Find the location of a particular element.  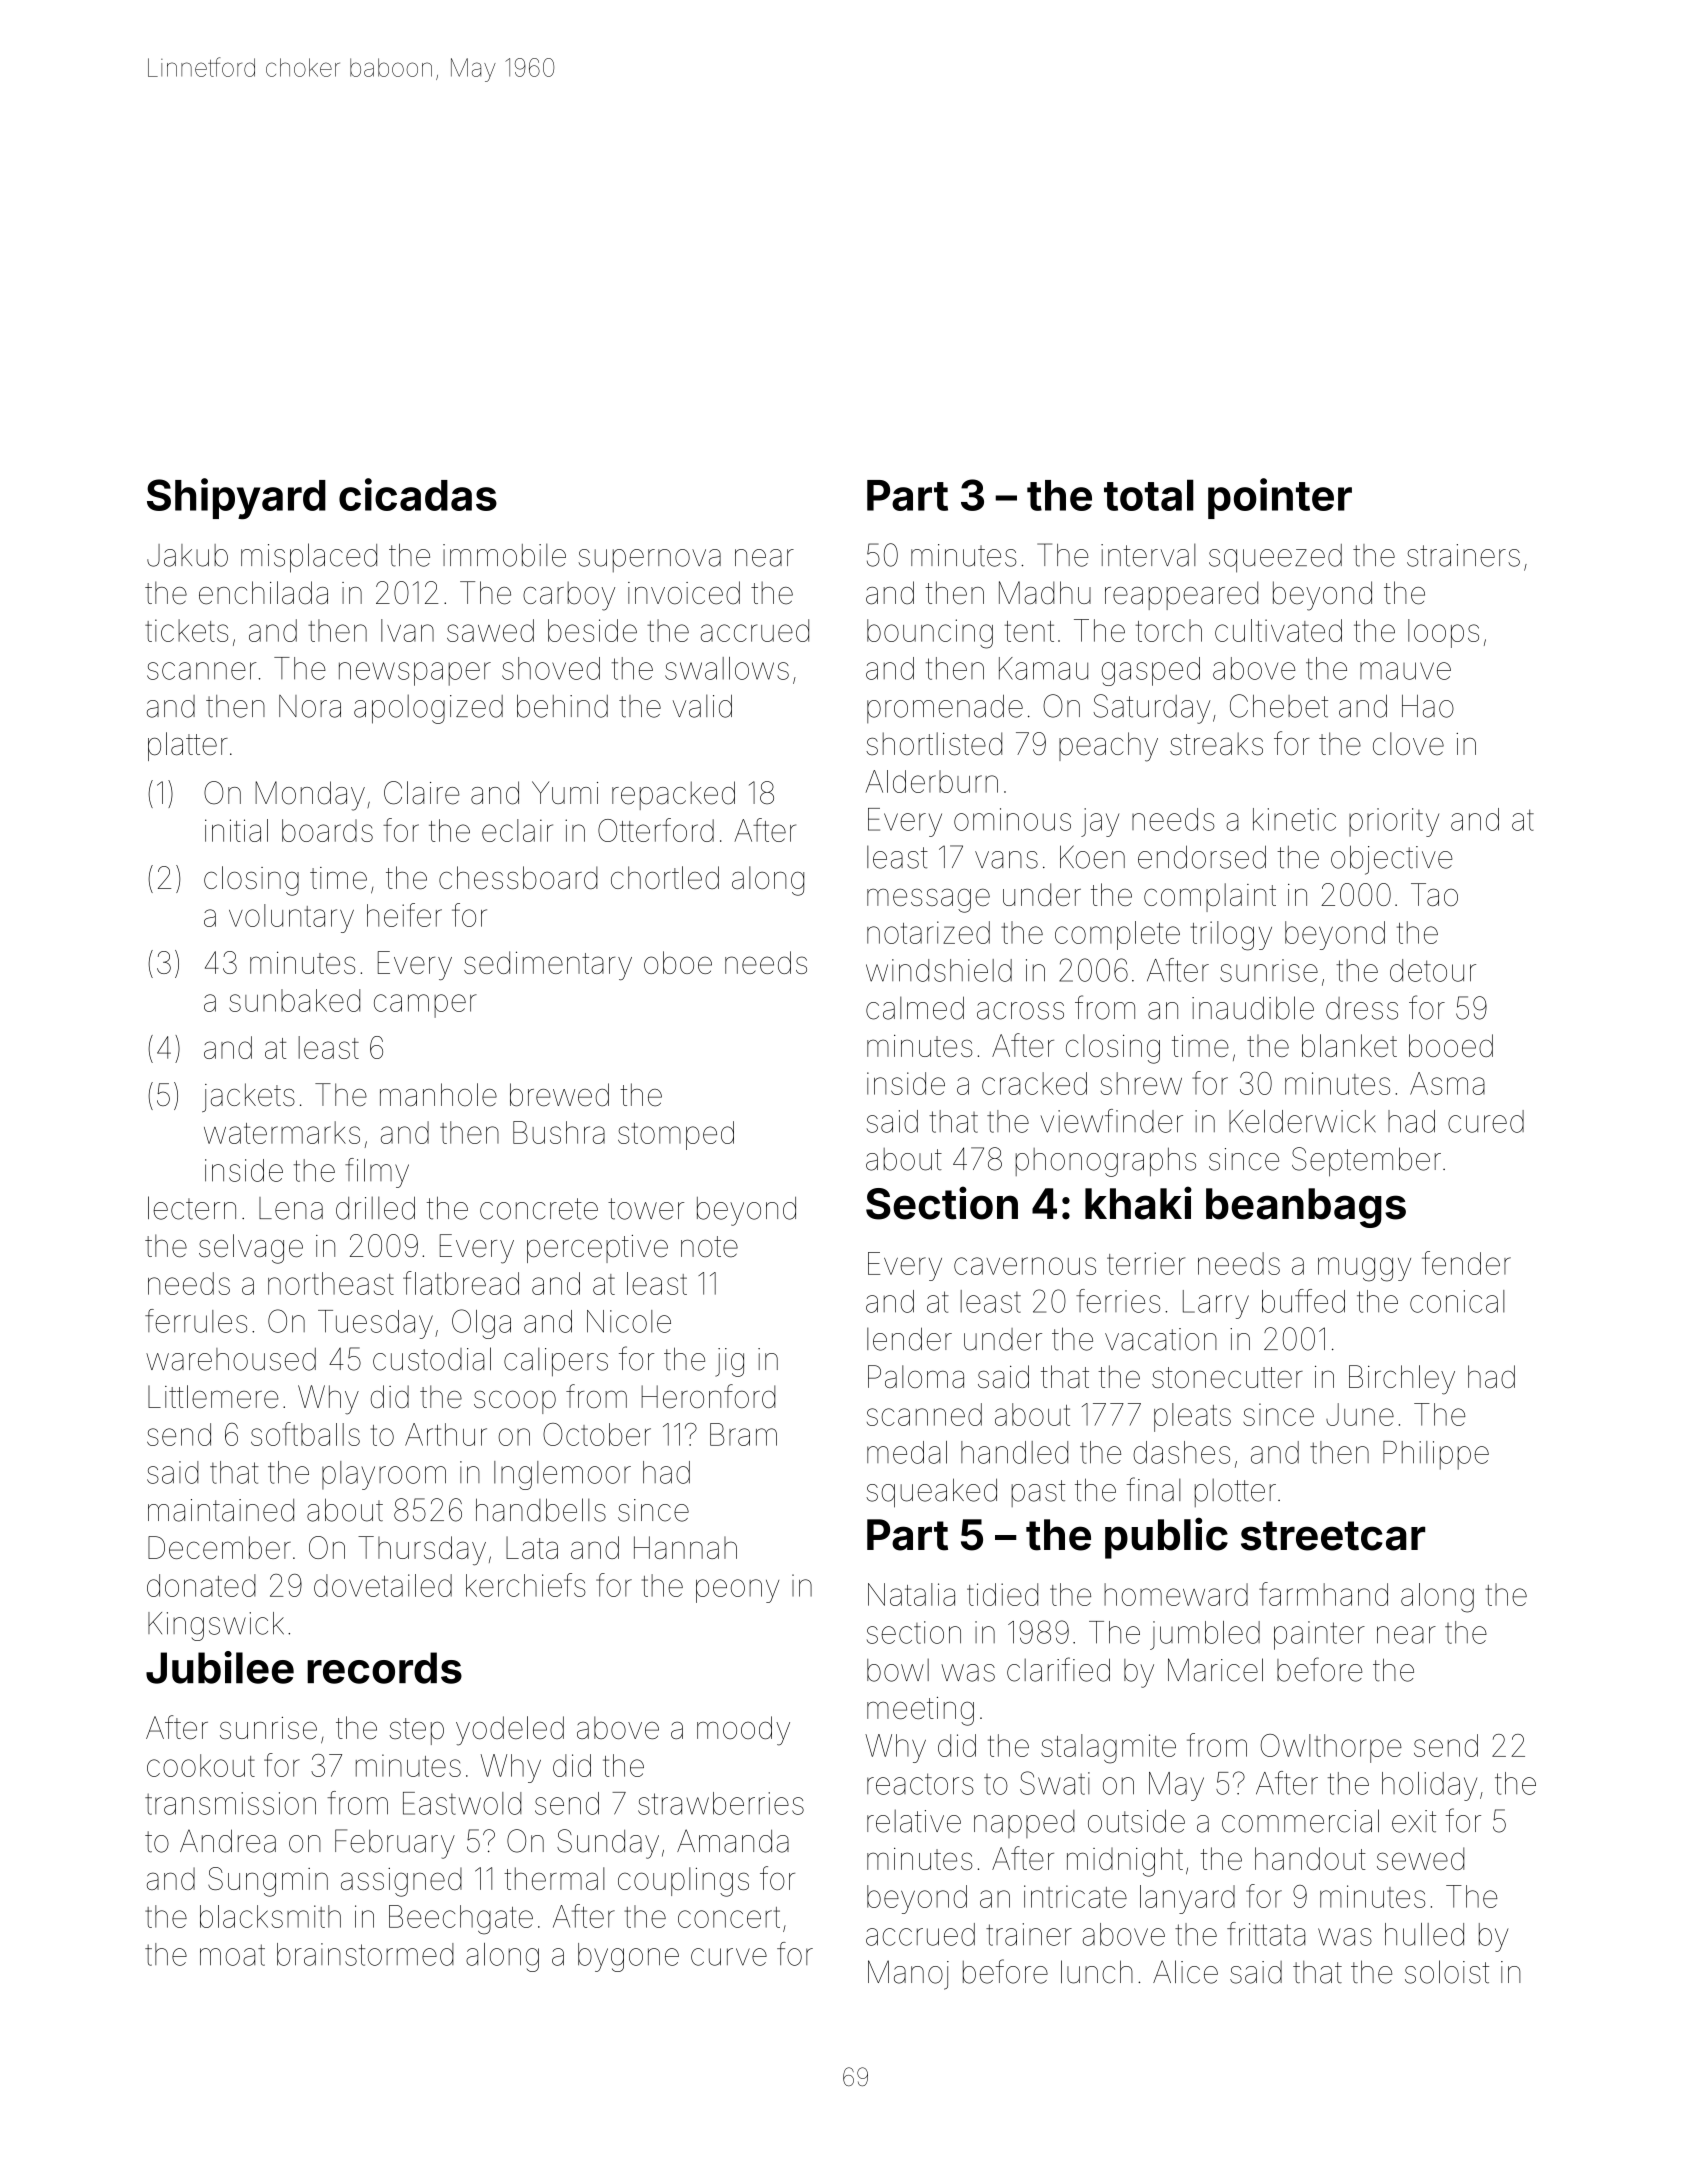

swallows is located at coordinates (727, 668).
